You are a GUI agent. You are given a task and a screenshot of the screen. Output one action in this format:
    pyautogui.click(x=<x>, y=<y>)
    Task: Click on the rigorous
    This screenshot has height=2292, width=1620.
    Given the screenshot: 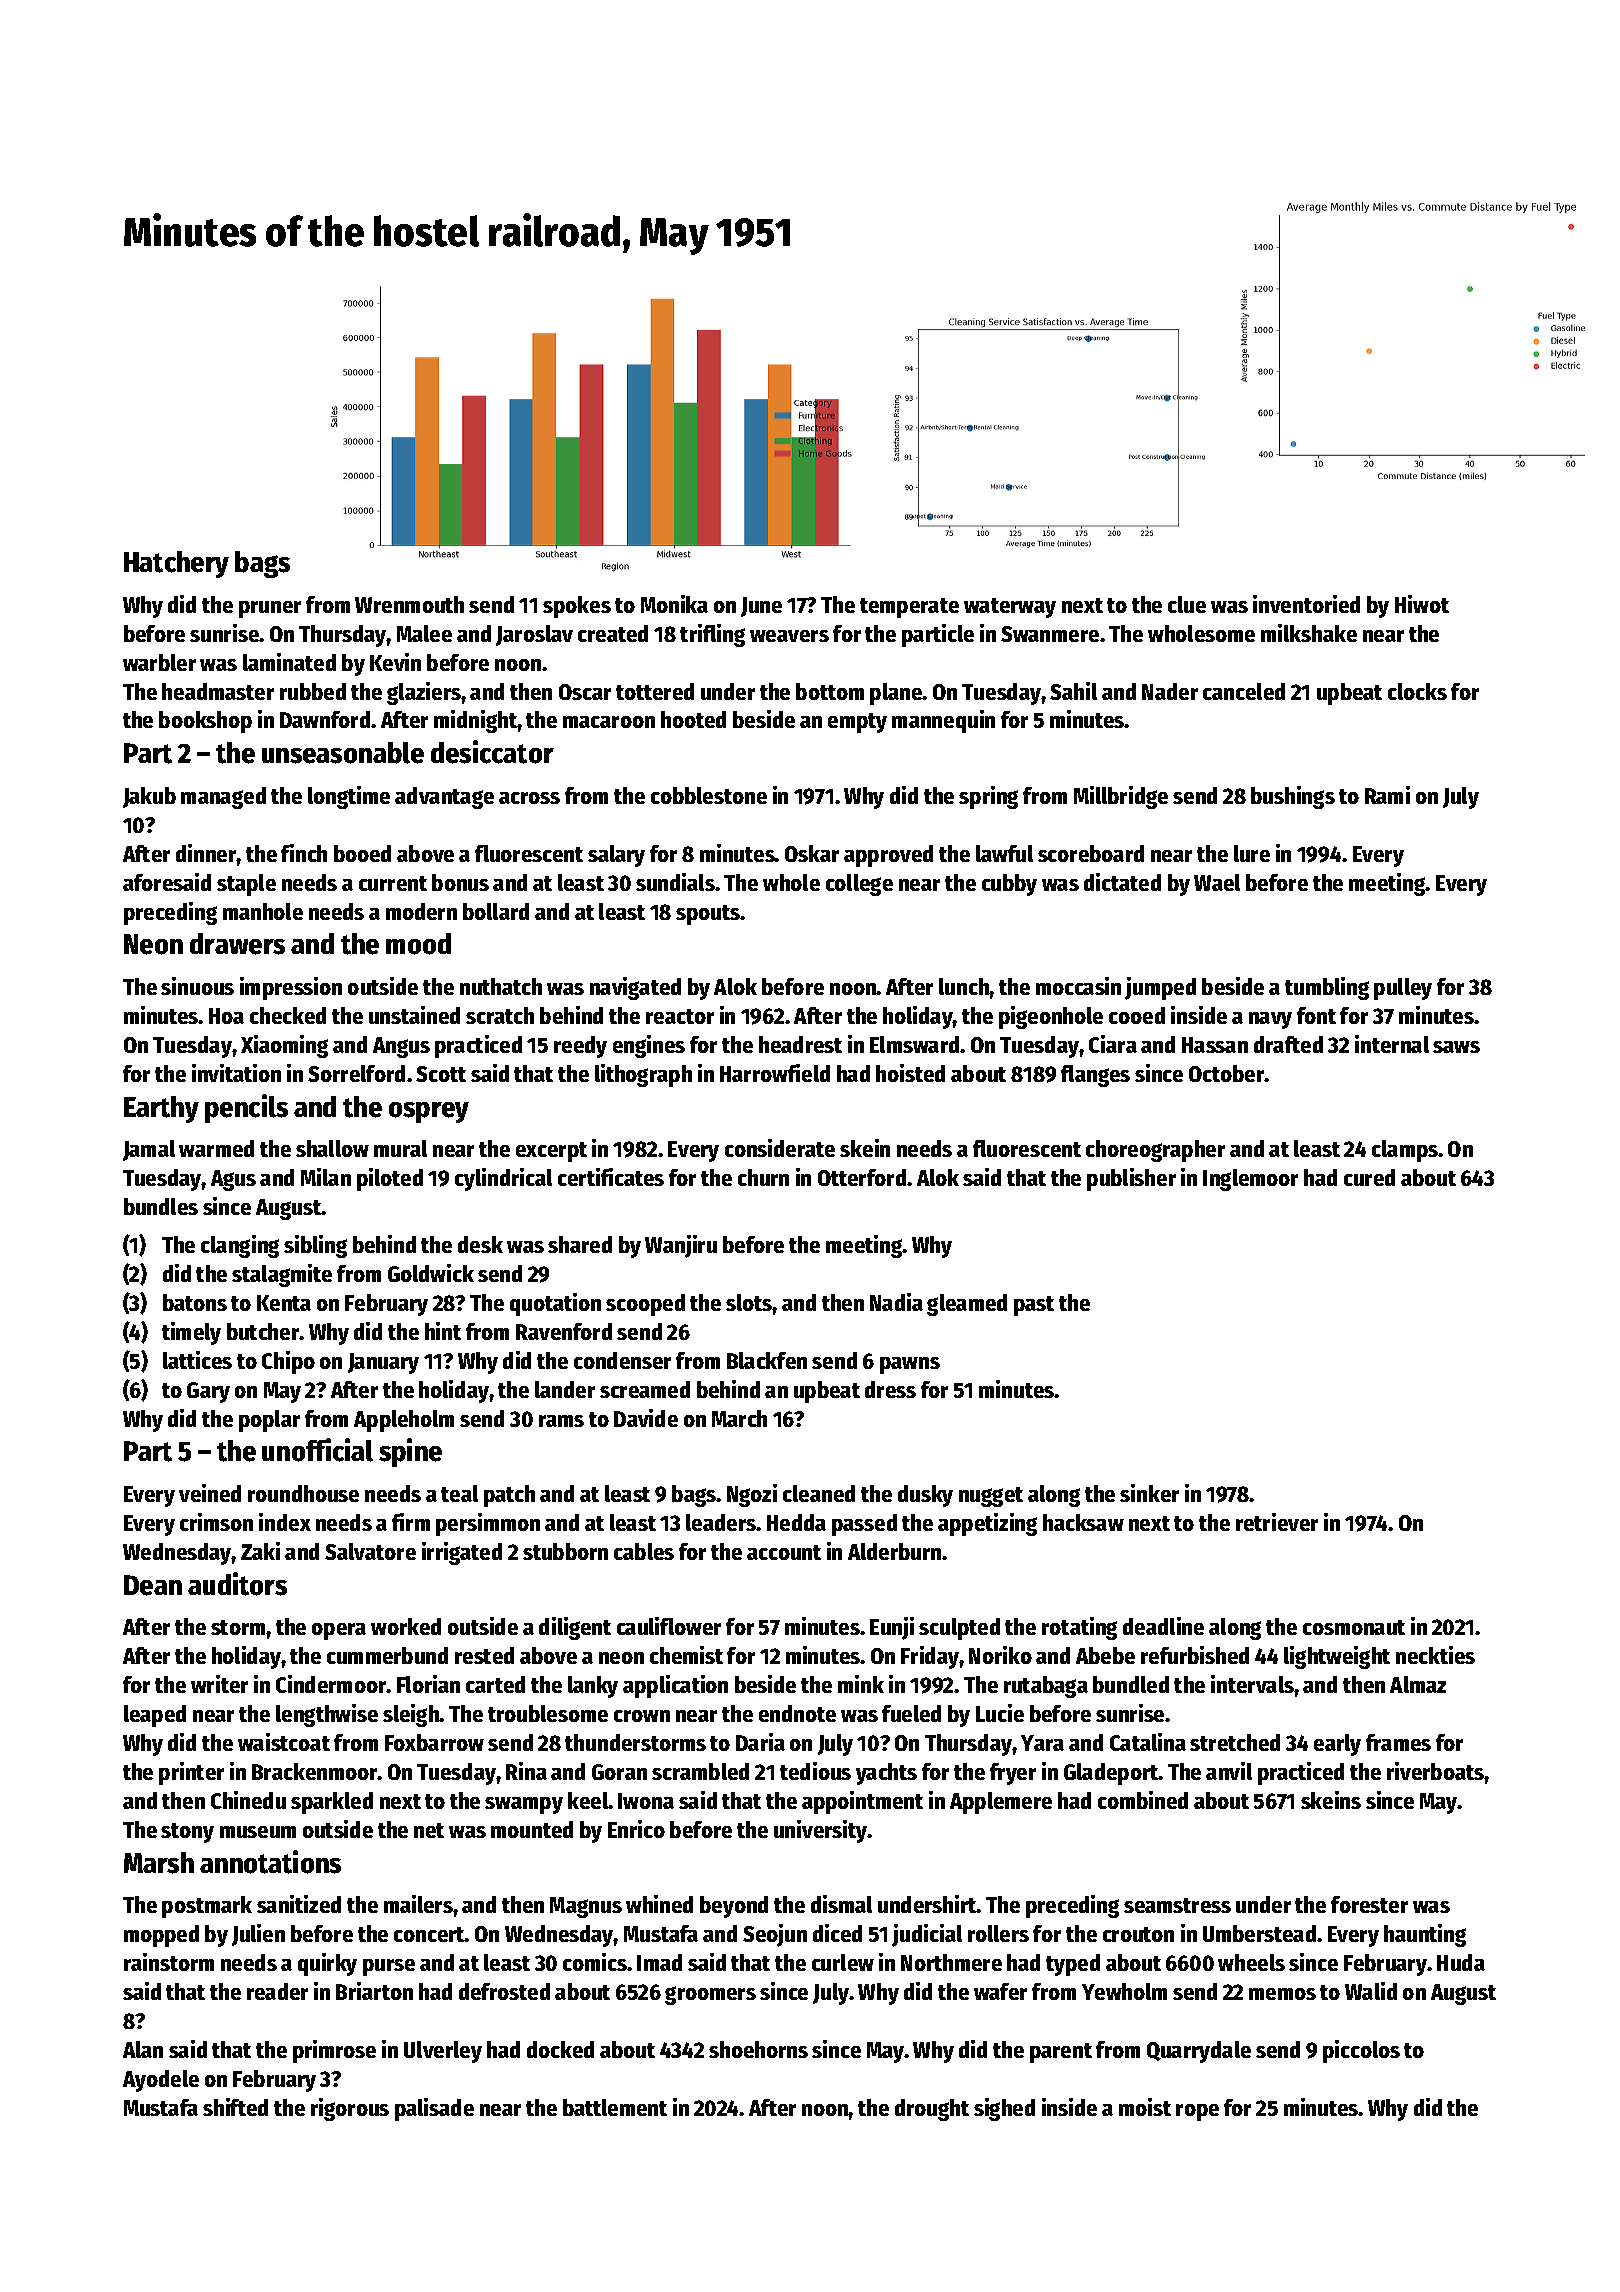 What is the action you would take?
    pyautogui.click(x=350, y=2109)
